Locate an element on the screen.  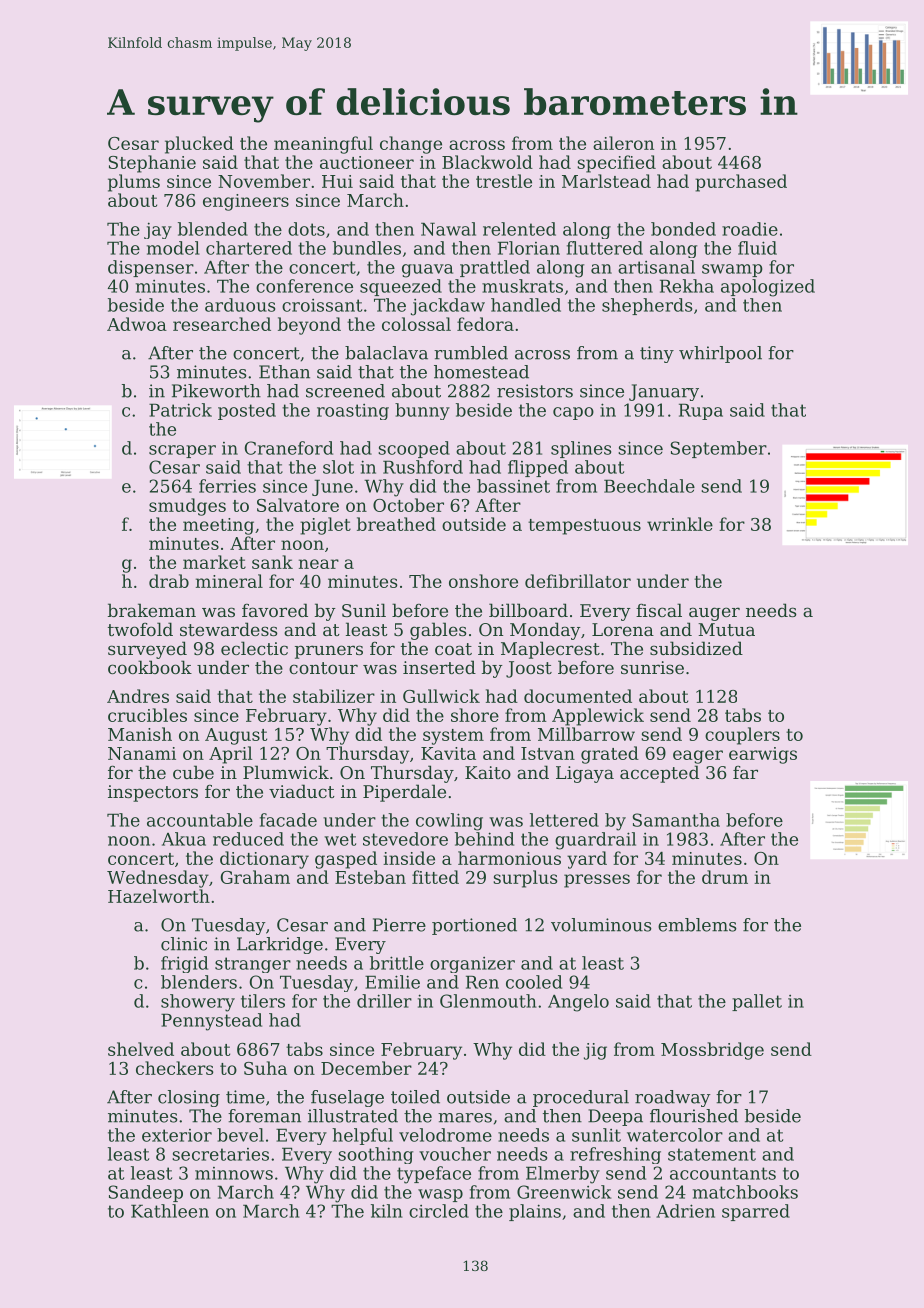
Kathleen is located at coordinates (170, 1211).
